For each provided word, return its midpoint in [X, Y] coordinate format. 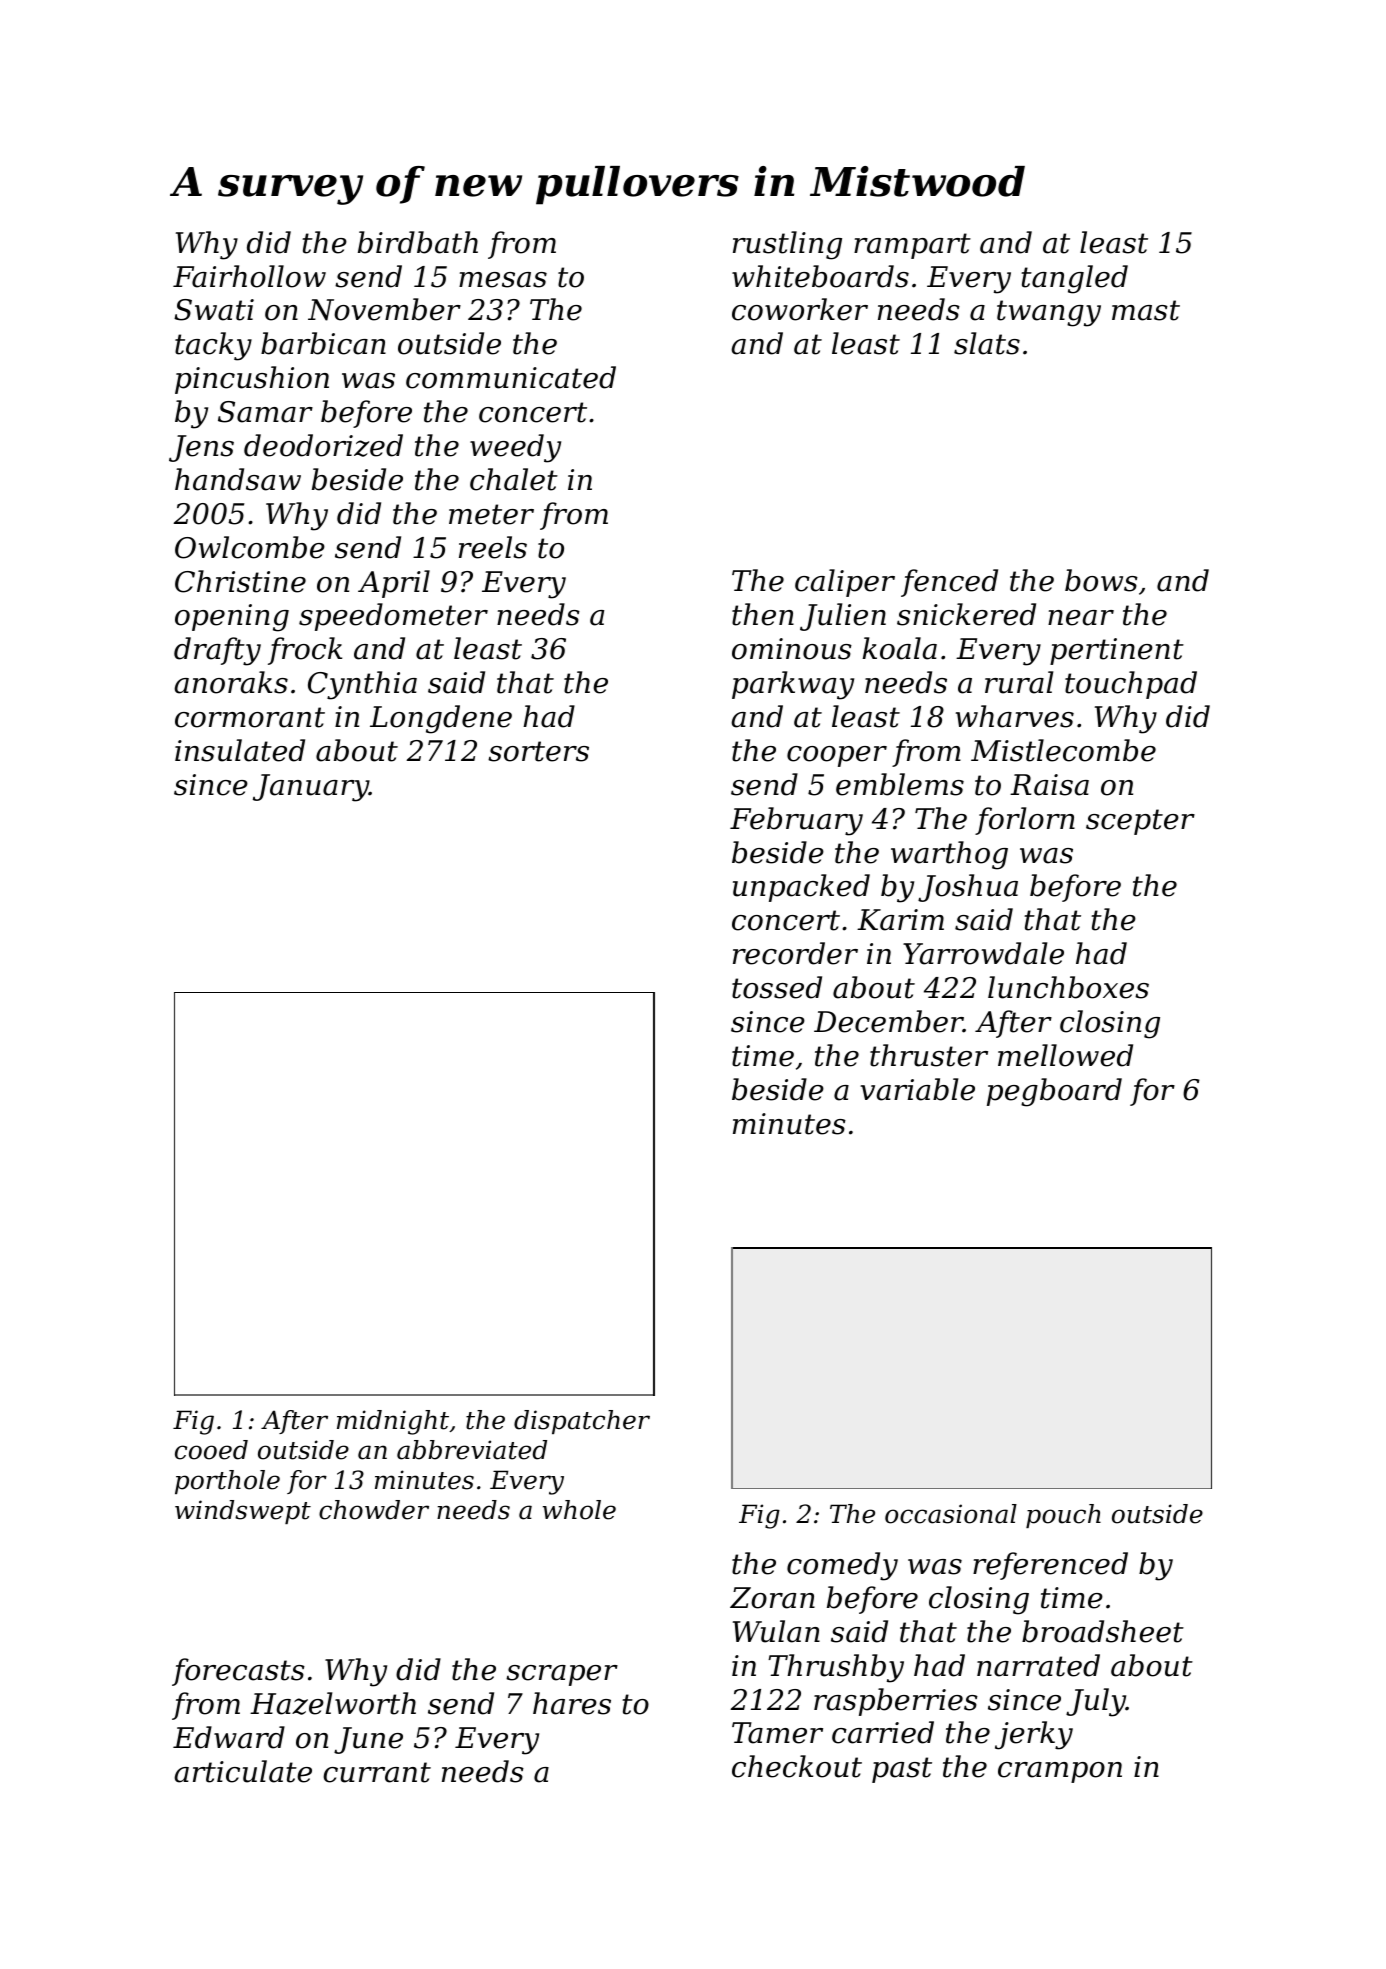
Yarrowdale [983, 953]
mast [1146, 310]
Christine [240, 581]
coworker [800, 309]
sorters [538, 751]
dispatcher [582, 1422]
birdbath [418, 242]
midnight [393, 1422]
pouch [1063, 1516]
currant [377, 1772]
